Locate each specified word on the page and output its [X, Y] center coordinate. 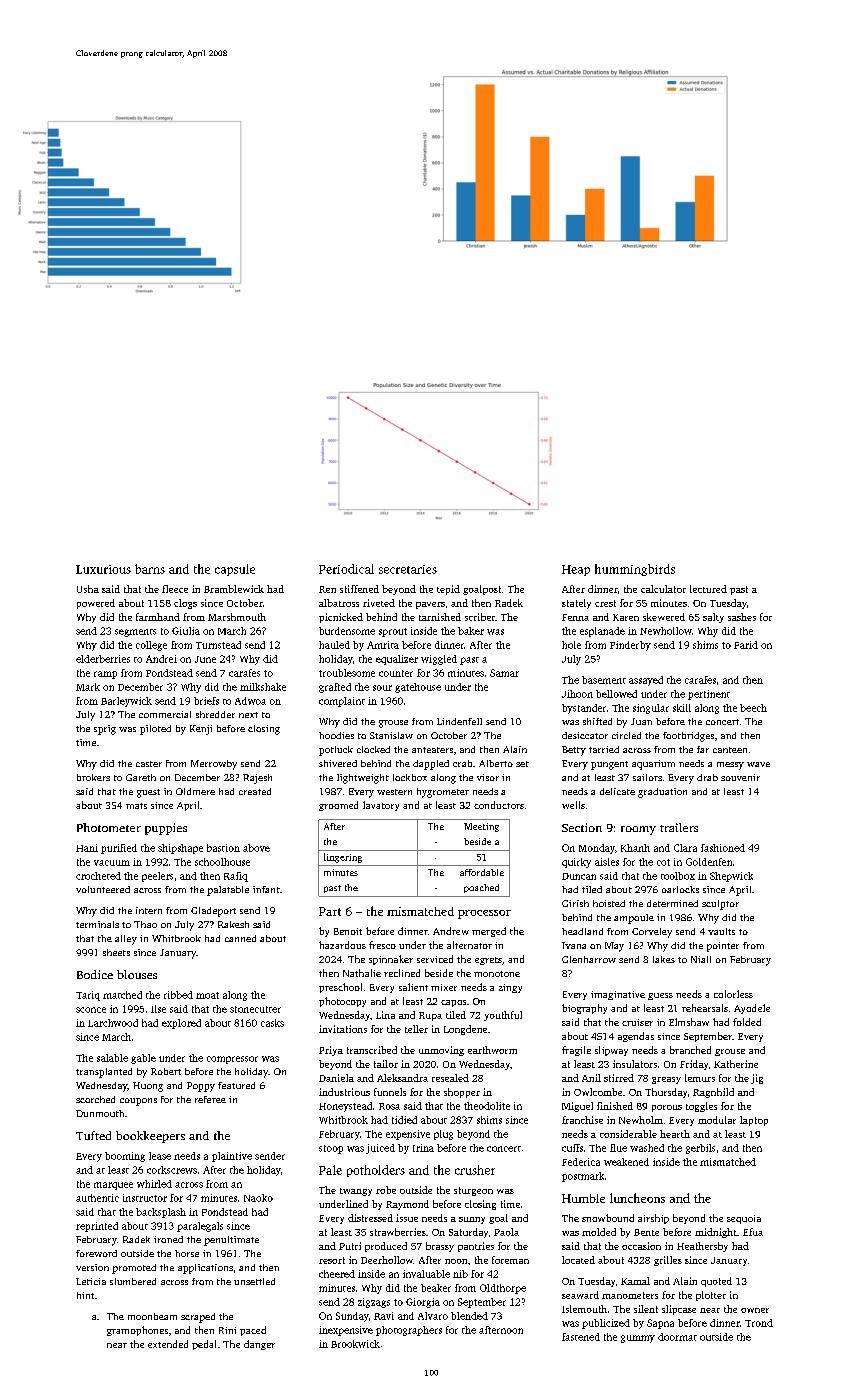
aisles [607, 862]
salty [713, 618]
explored [181, 1024]
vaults [721, 931]
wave [758, 764]
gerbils [700, 1149]
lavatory [381, 806]
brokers [93, 777]
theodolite [487, 1106]
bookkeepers [150, 1137]
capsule [235, 570]
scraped [198, 1318]
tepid [448, 590]
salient [413, 987]
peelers [157, 877]
